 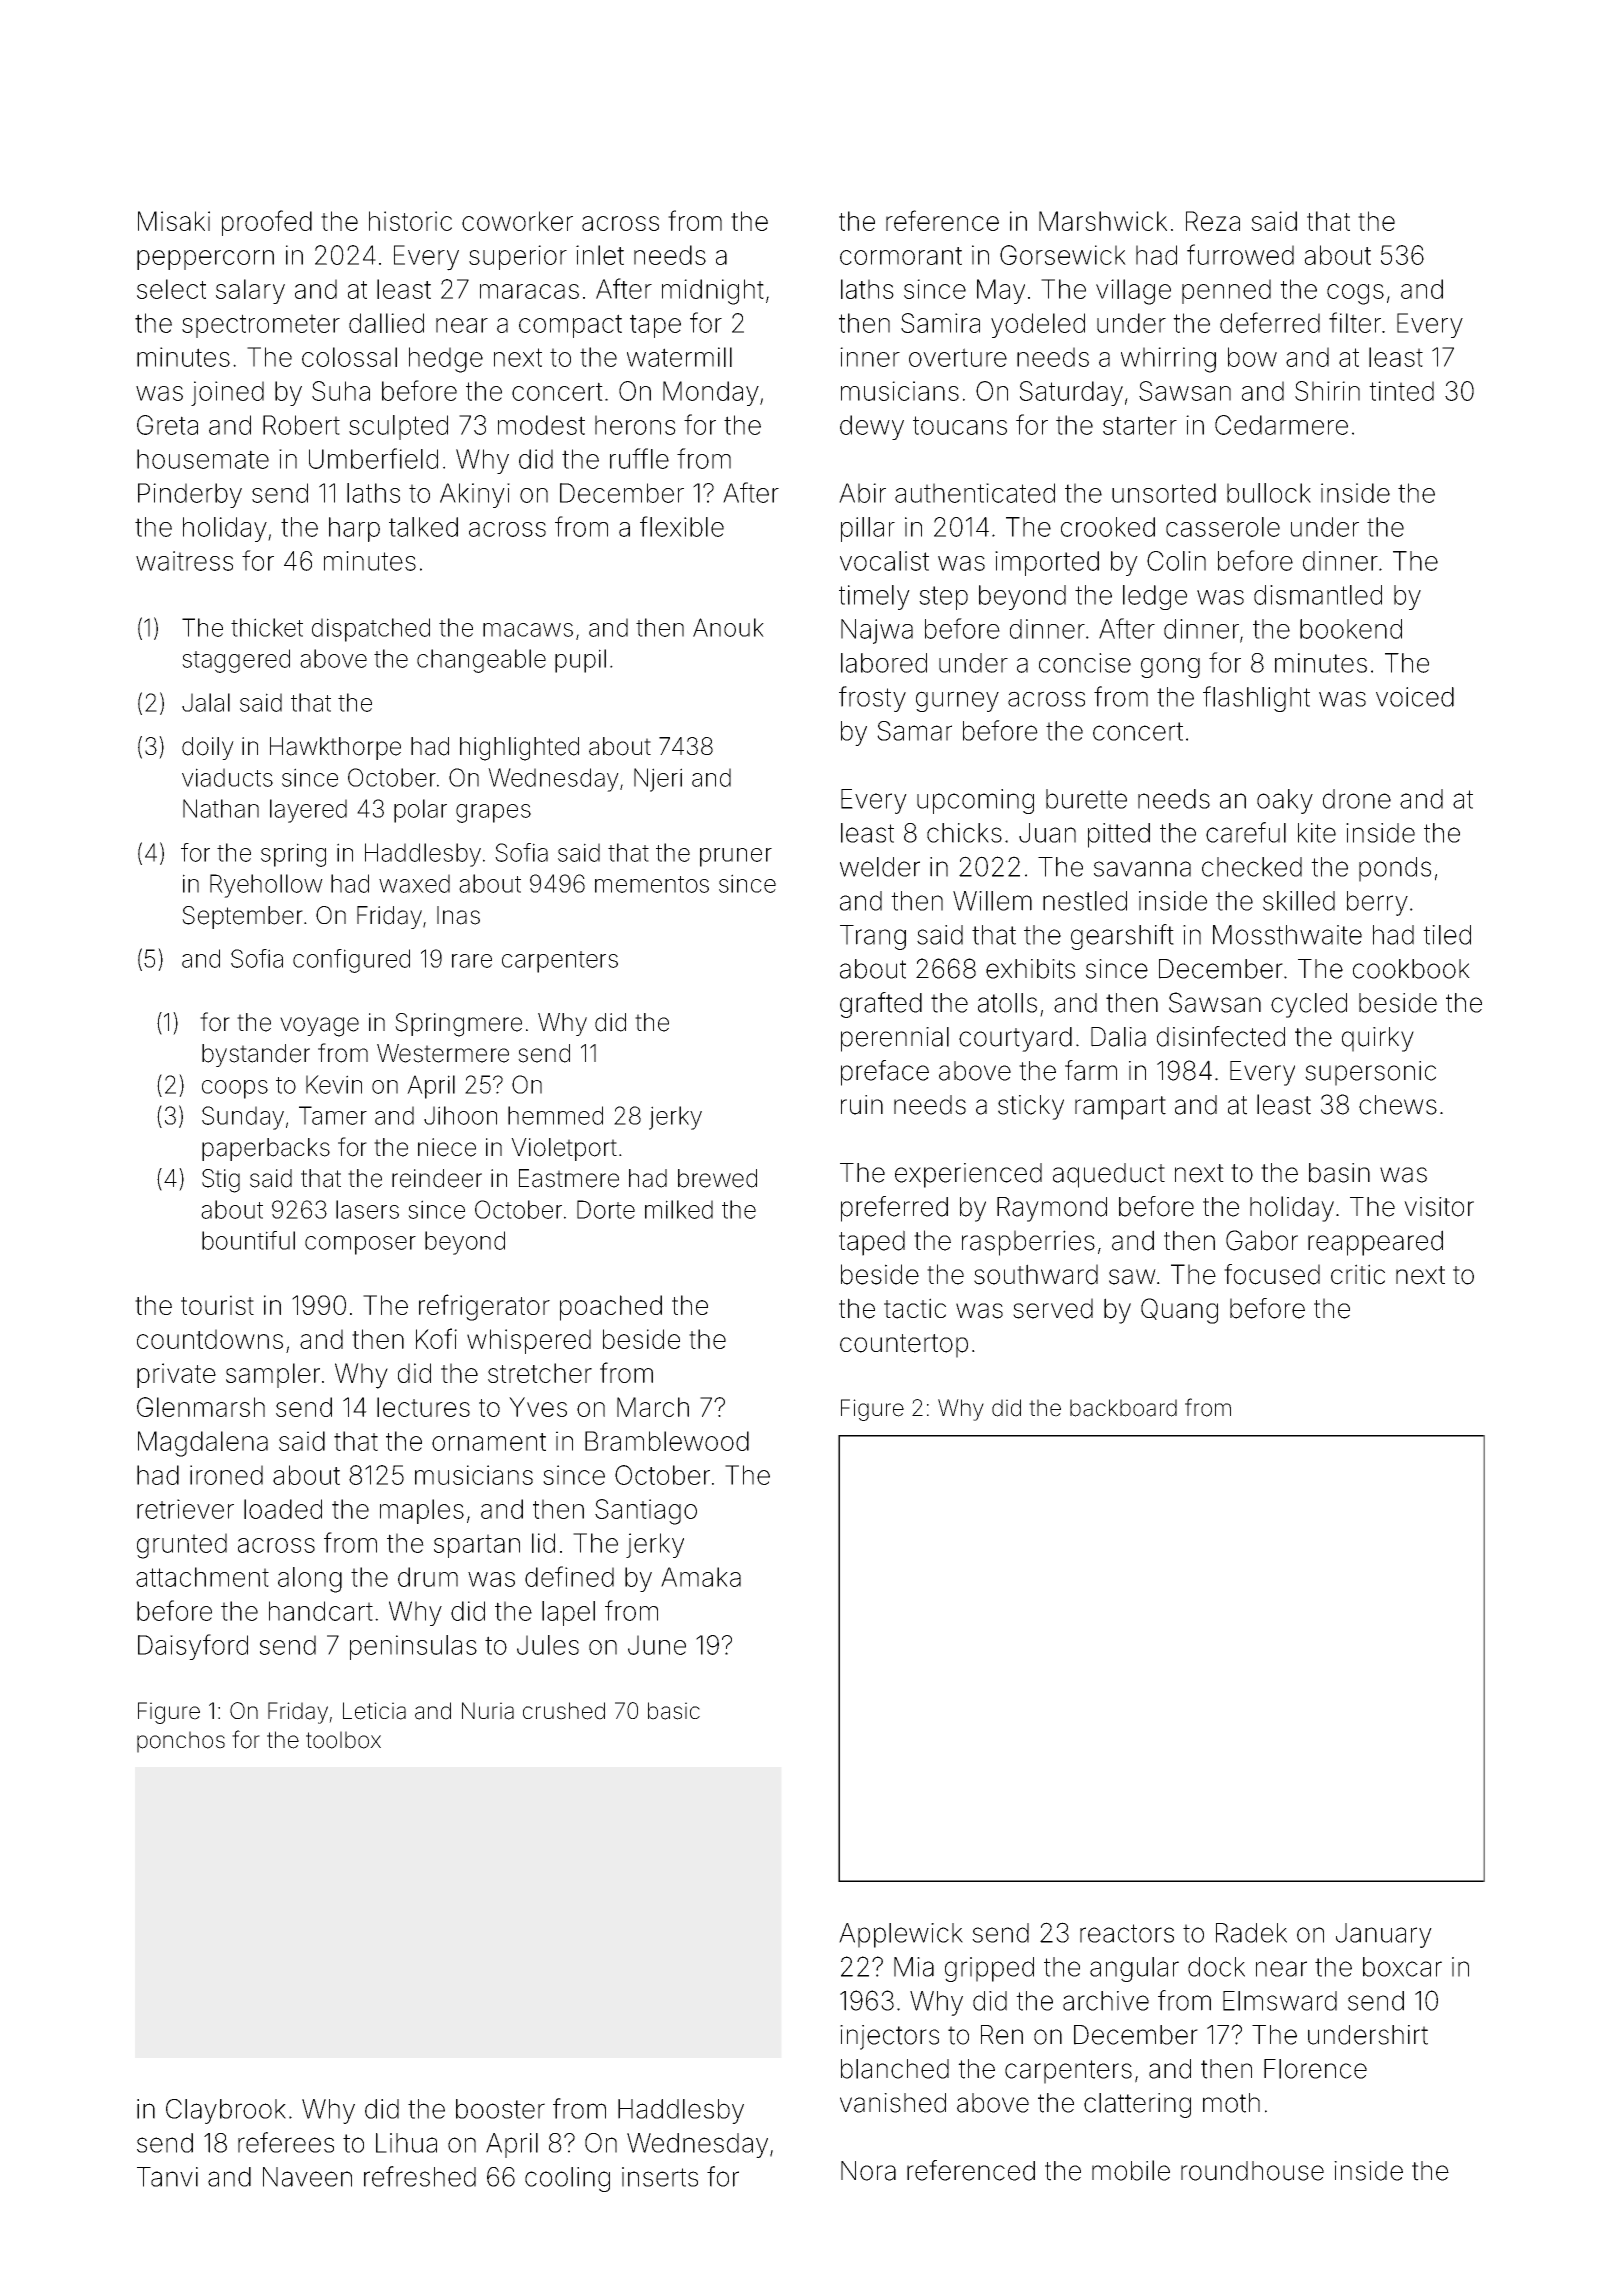 What do you see at coordinates (1351, 629) in the screenshot?
I see `bookend` at bounding box center [1351, 629].
